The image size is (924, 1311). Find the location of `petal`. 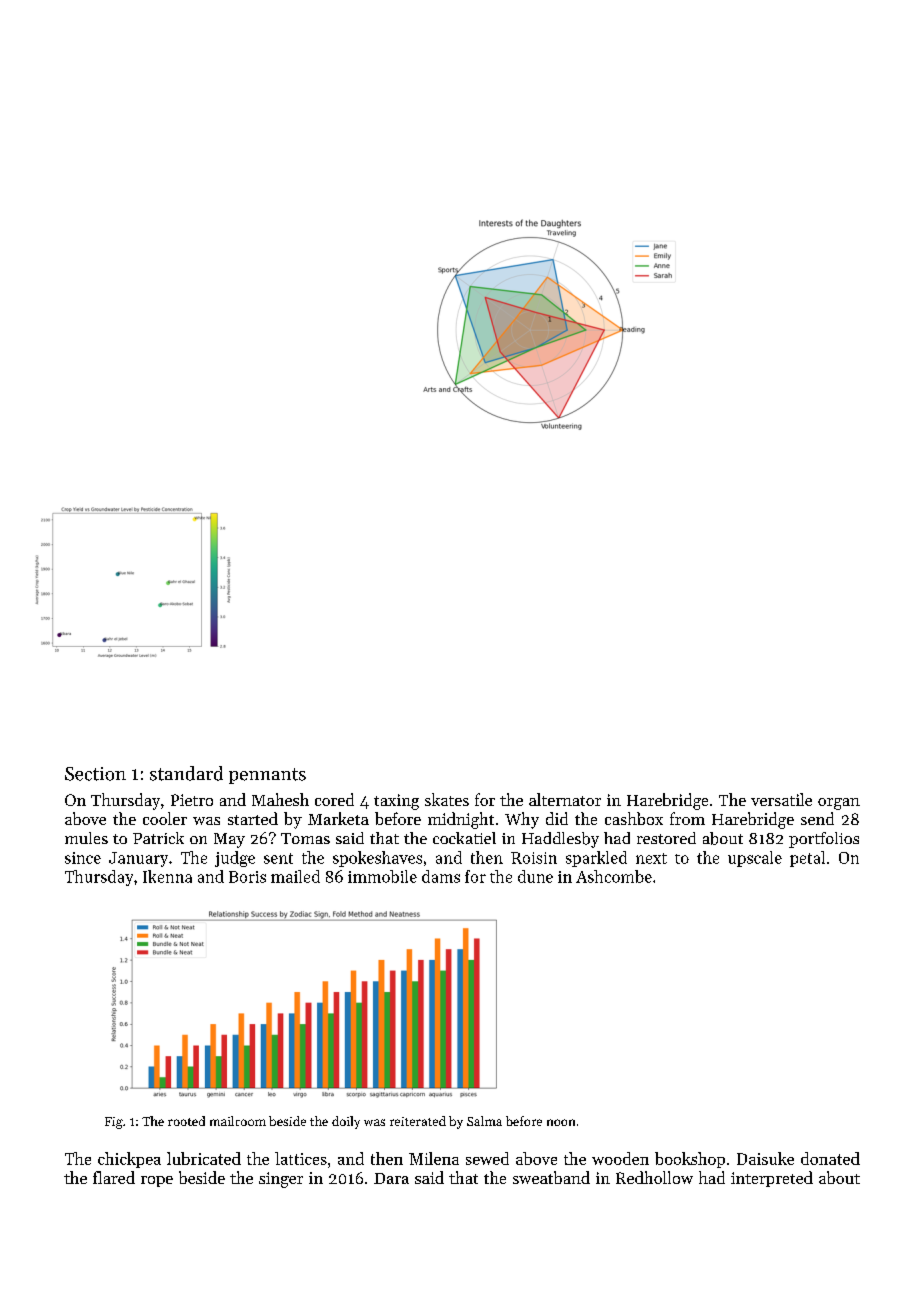

petal is located at coordinates (807, 859).
